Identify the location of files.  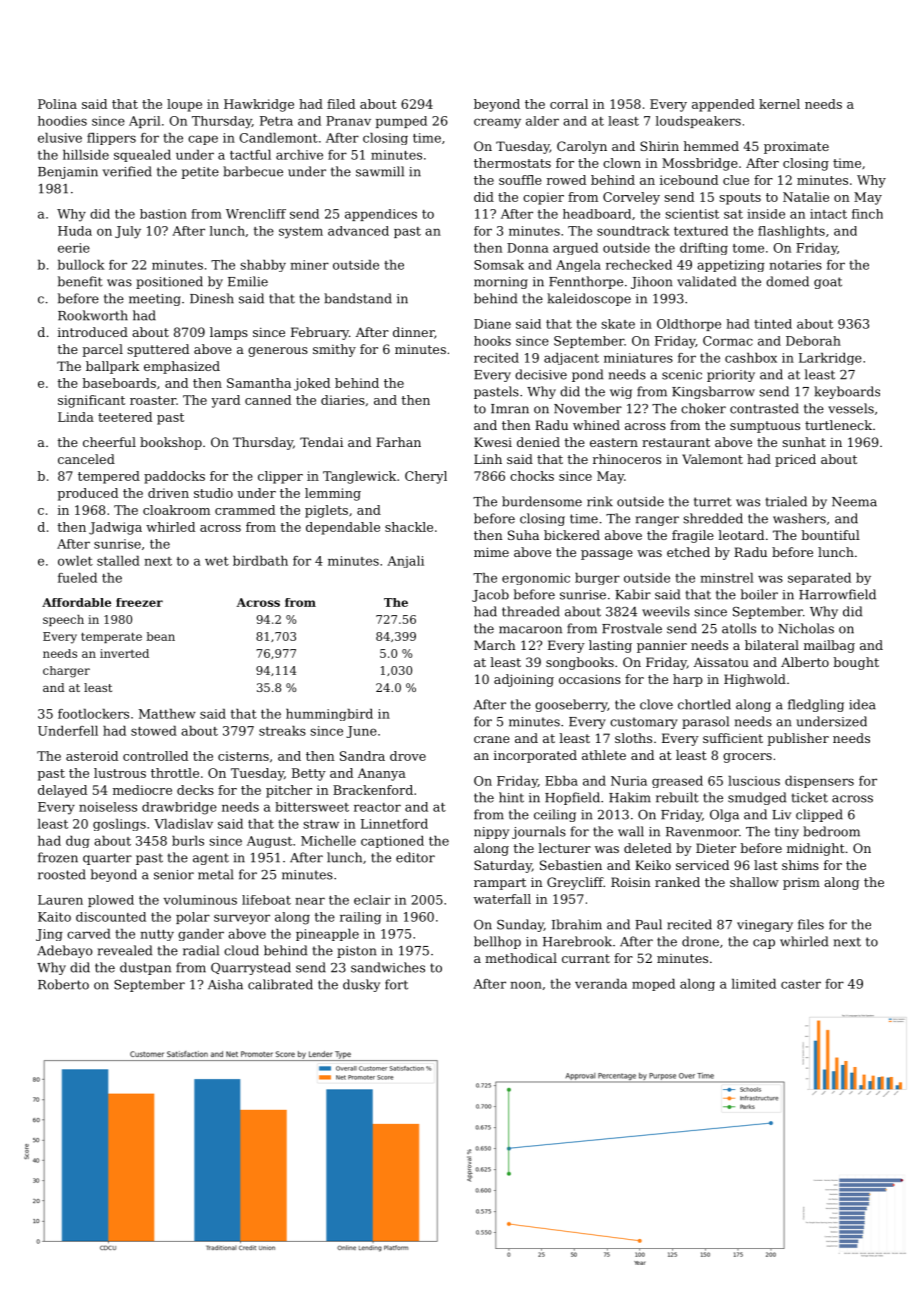
(811, 924).
